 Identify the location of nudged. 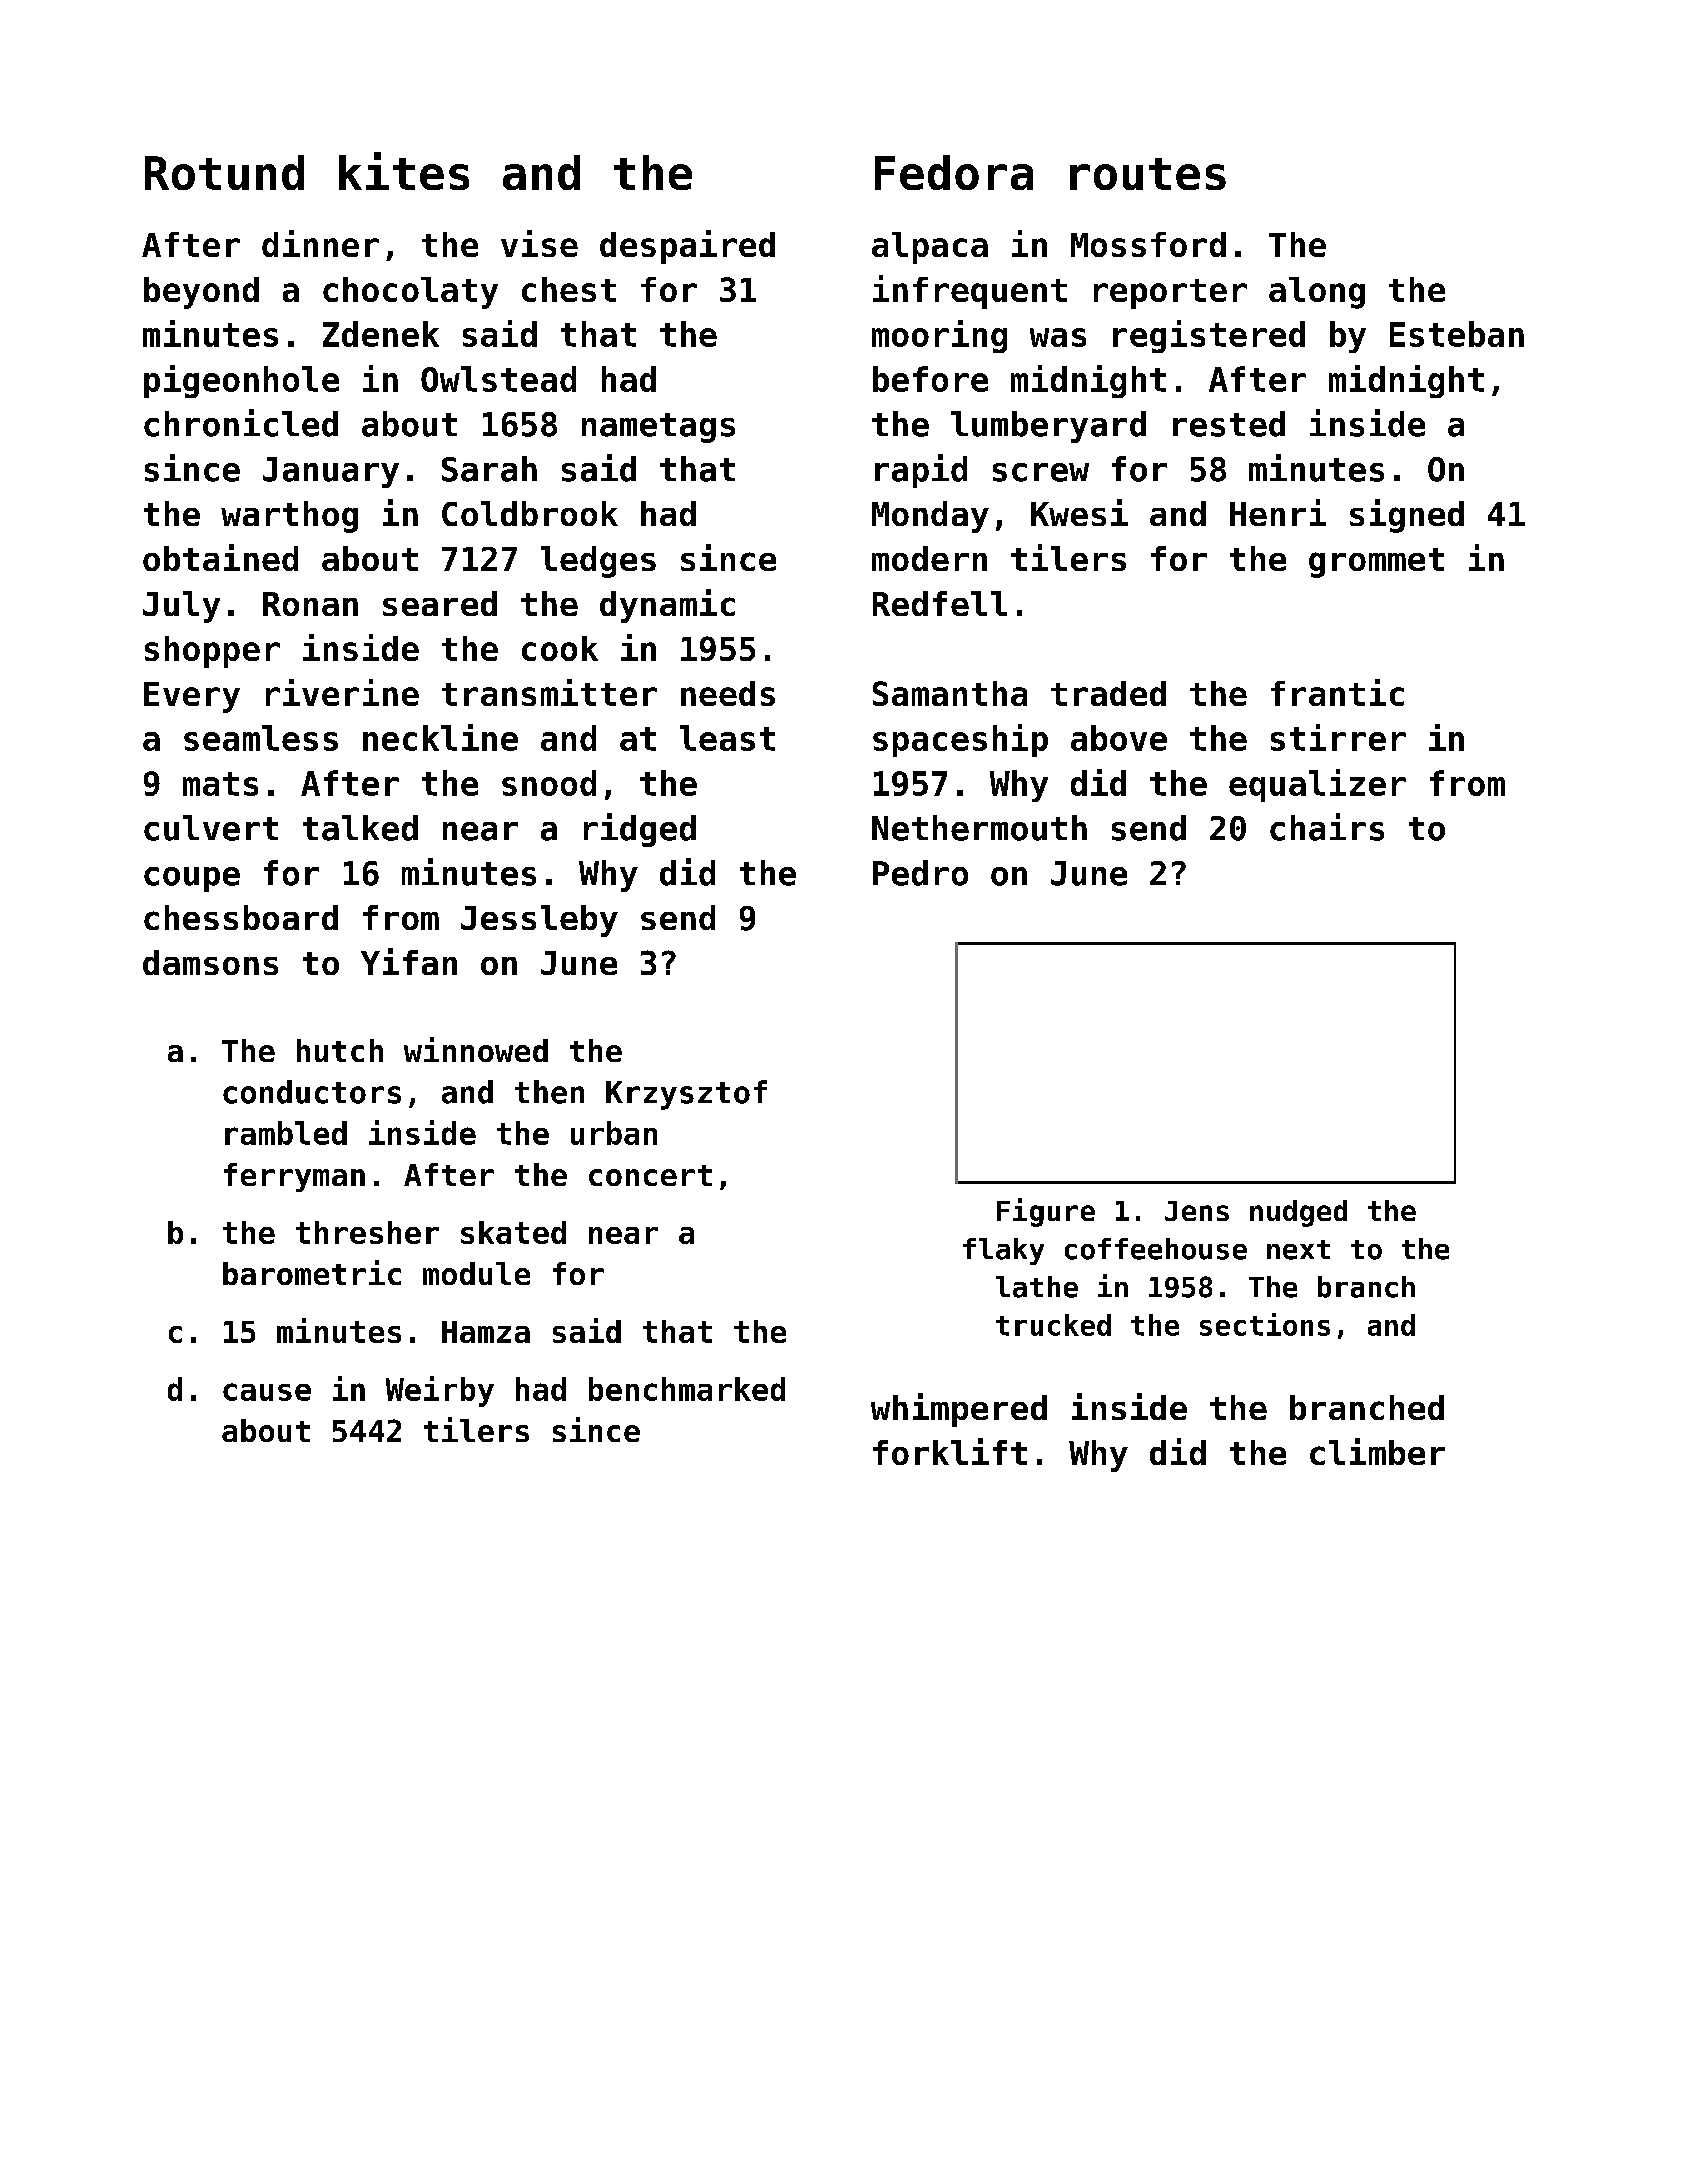
(1298, 1213).
